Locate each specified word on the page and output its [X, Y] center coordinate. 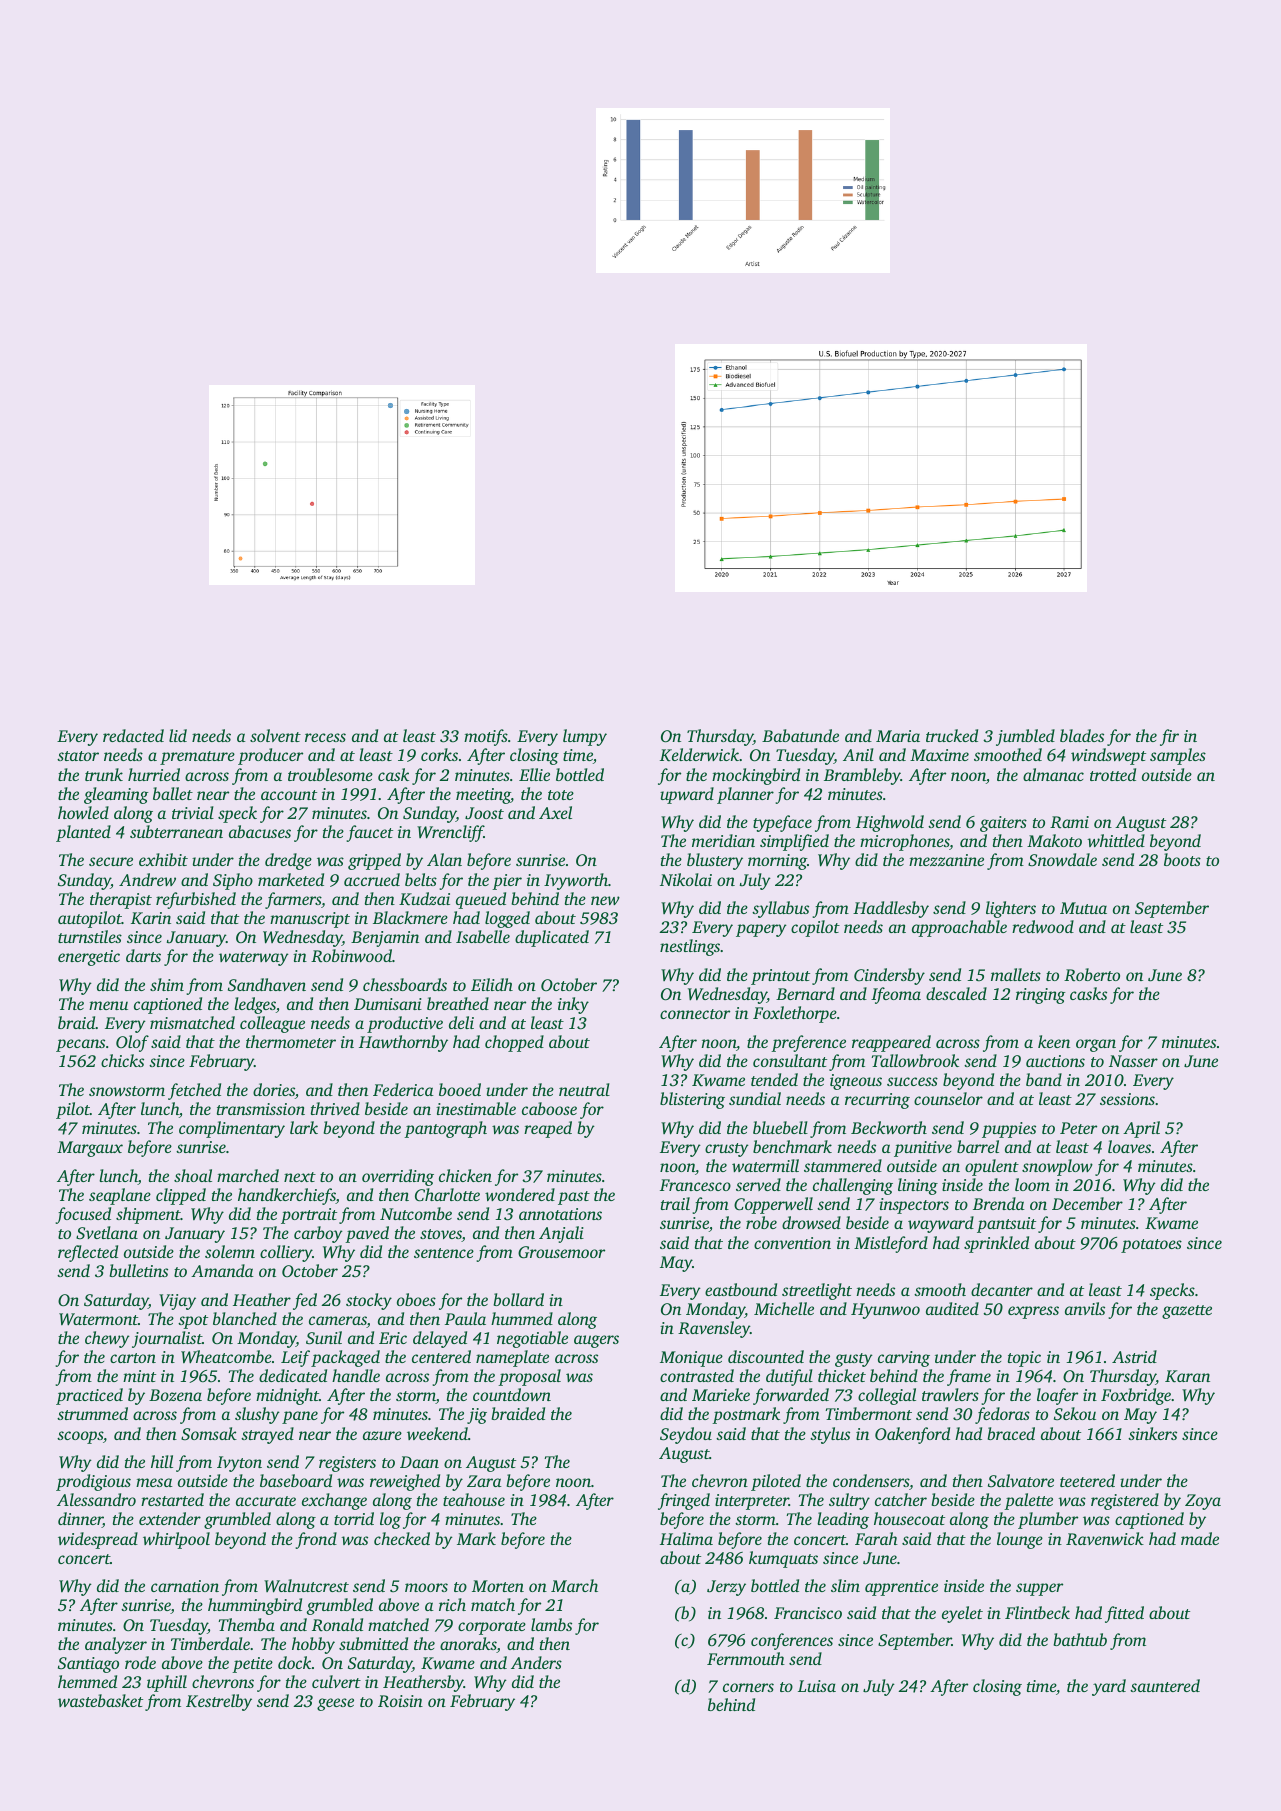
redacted [133, 735]
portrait [309, 1216]
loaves [1129, 1146]
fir [1169, 737]
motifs [486, 737]
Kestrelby [219, 1702]
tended [774, 1079]
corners [748, 1687]
